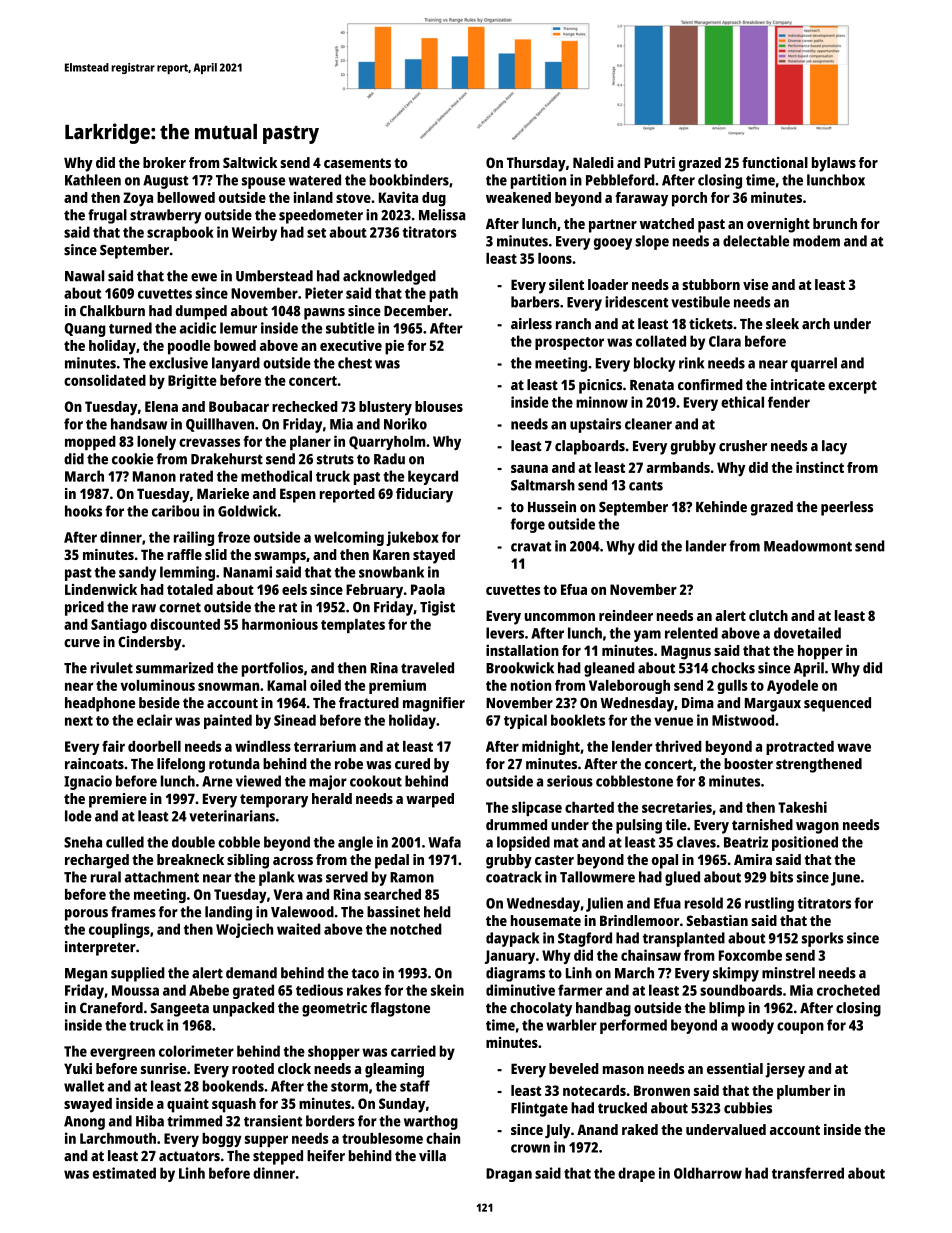  What do you see at coordinates (676, 825) in the image?
I see `tile` at bounding box center [676, 825].
